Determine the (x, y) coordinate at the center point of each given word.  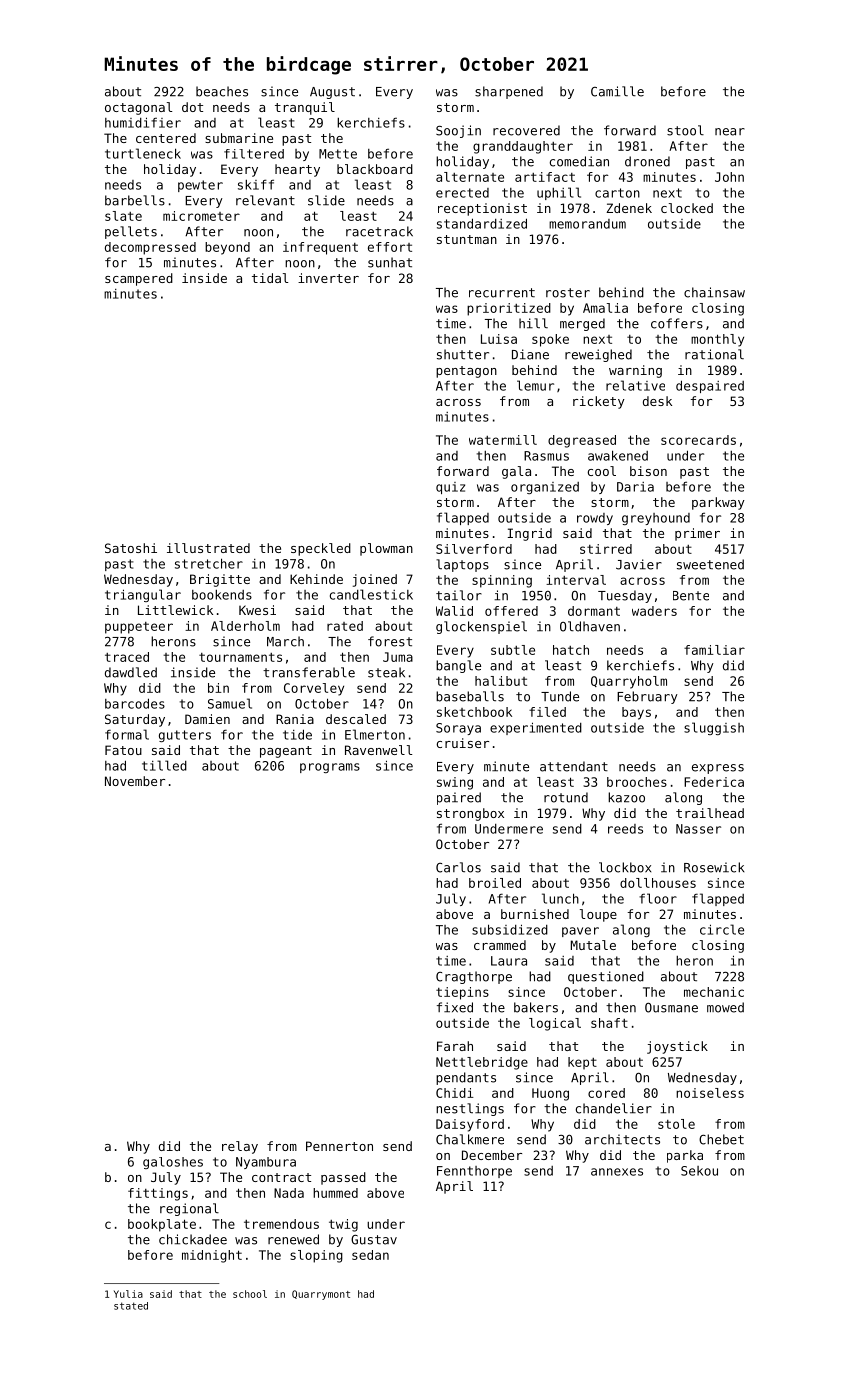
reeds (625, 829)
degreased (582, 441)
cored (606, 1093)
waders (654, 611)
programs (330, 768)
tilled (164, 765)
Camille (617, 91)
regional (189, 1209)
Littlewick (175, 610)
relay (240, 1147)
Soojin (458, 131)
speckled (321, 549)
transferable (309, 672)
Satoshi (131, 548)
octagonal (138, 108)
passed (343, 1178)
